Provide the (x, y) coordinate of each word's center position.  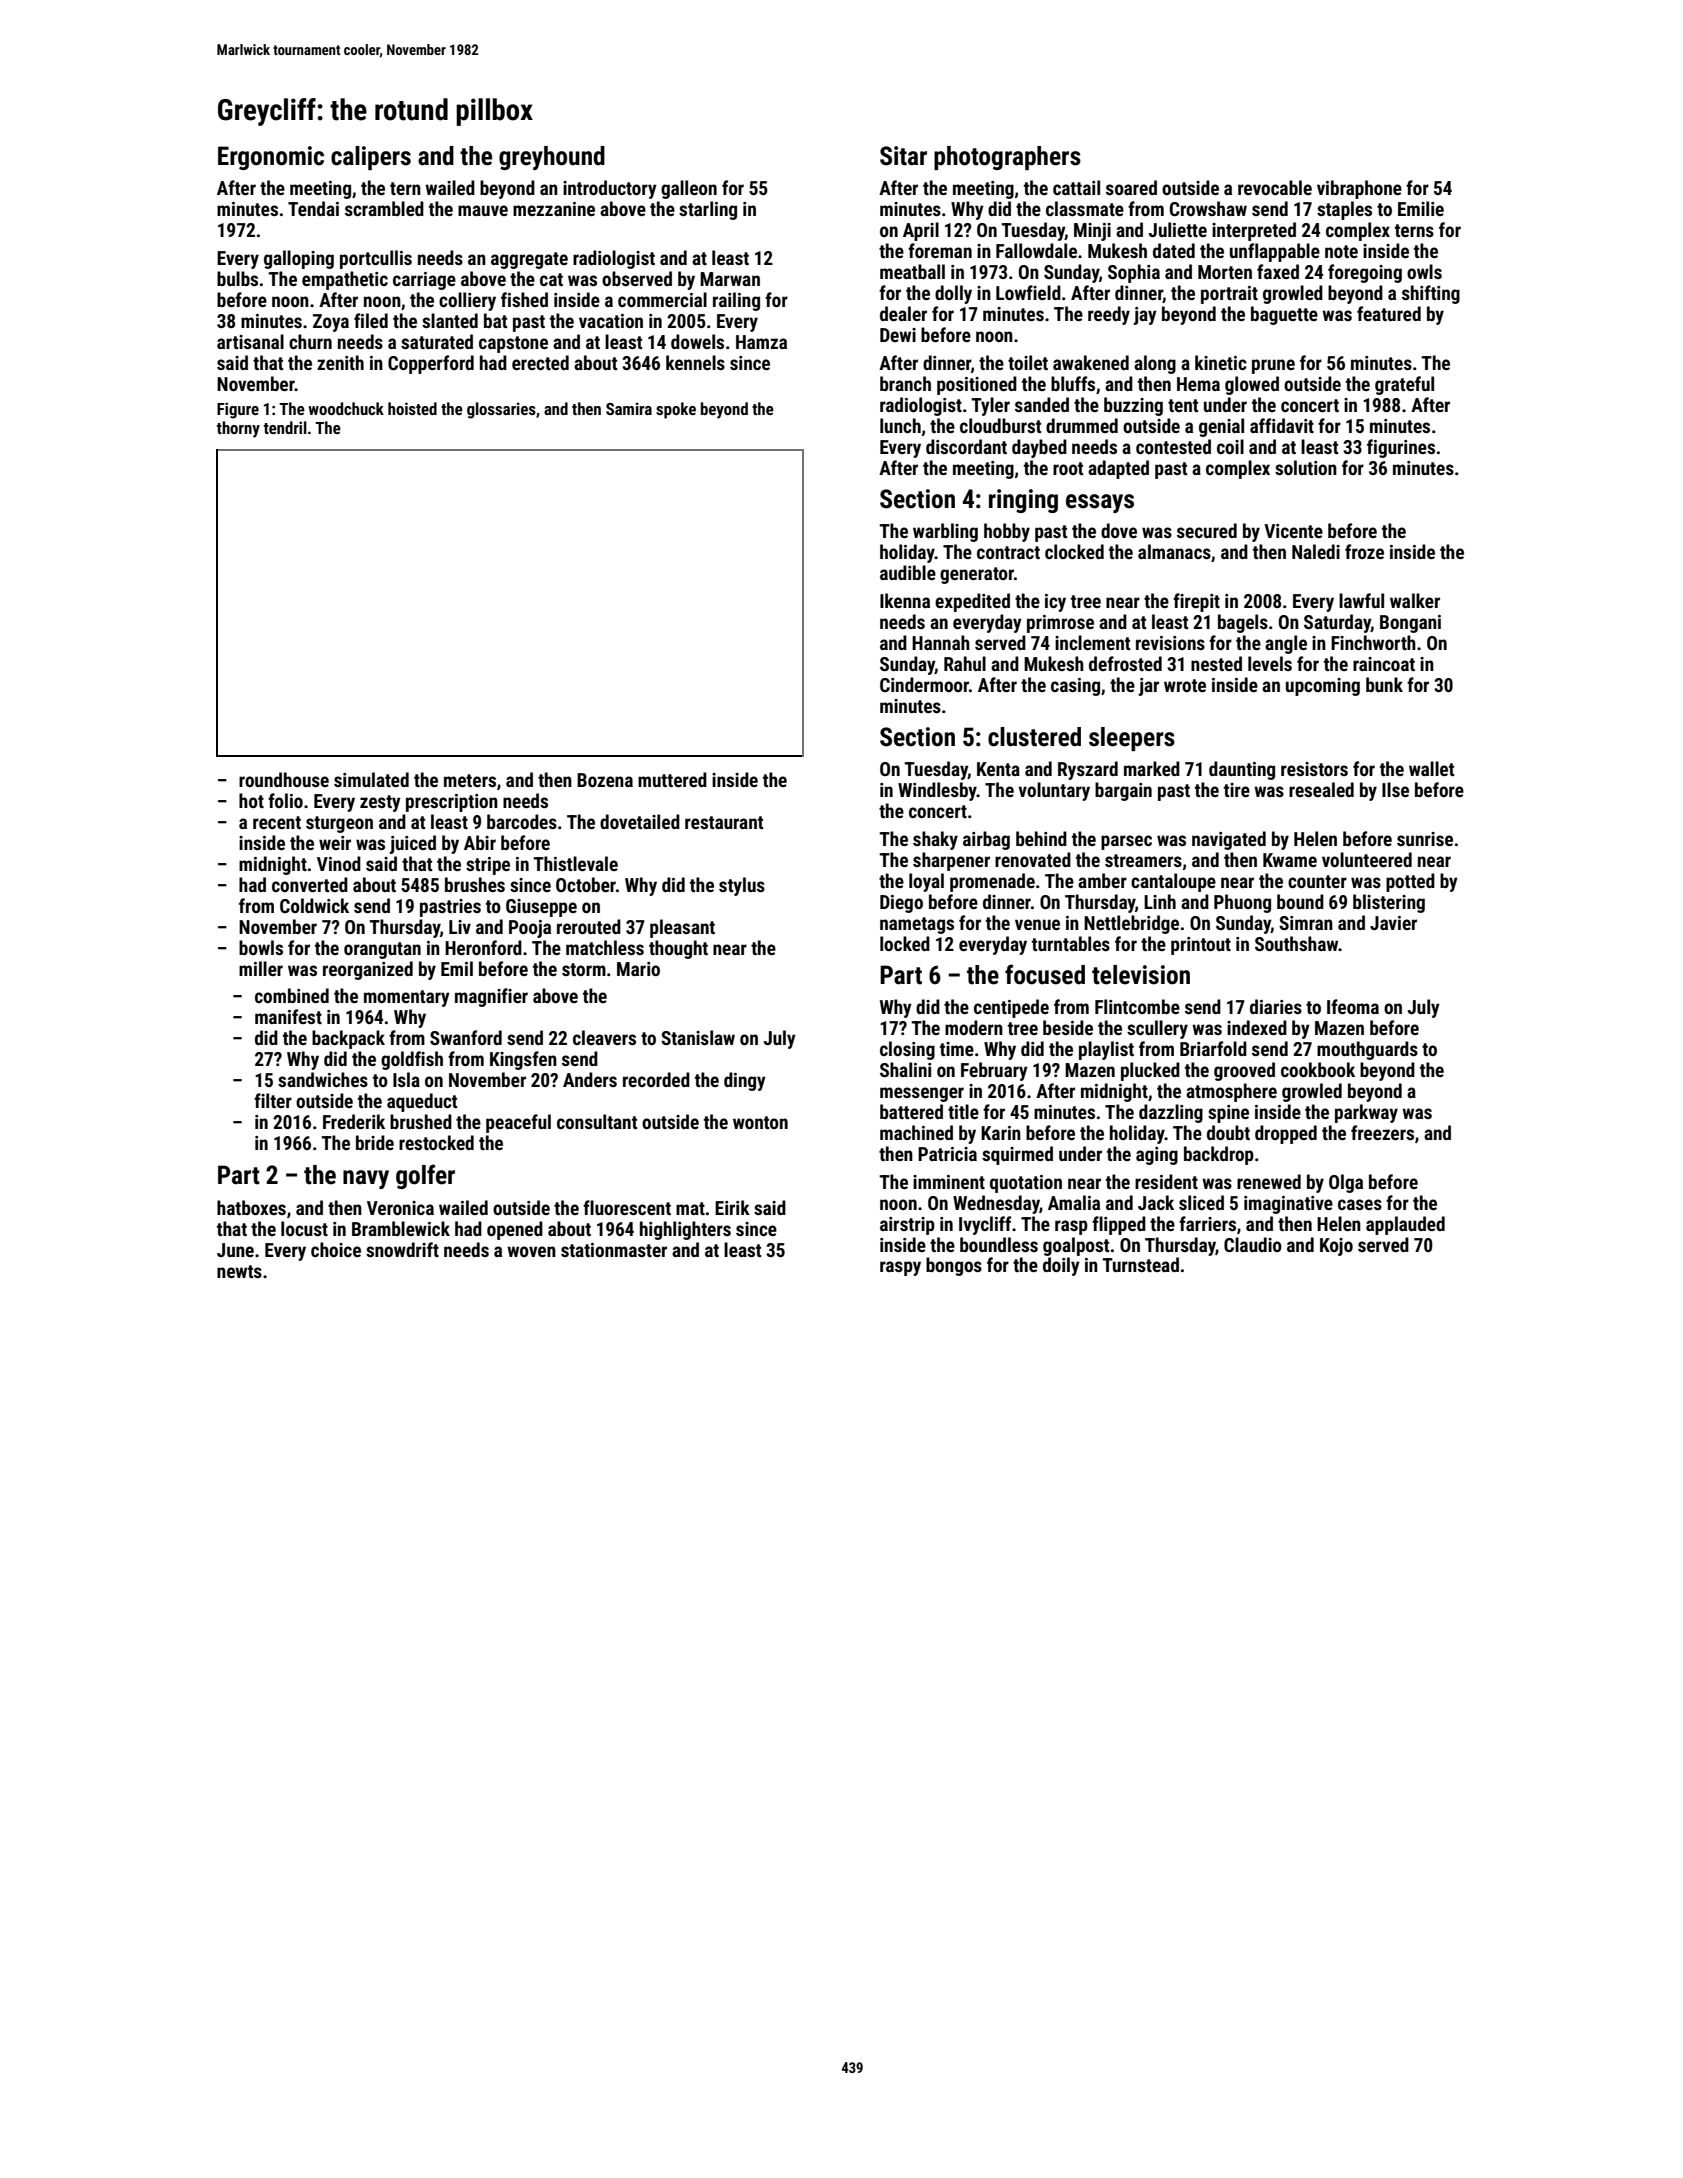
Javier (1393, 923)
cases (1360, 1204)
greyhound (552, 158)
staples (1344, 210)
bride (375, 1142)
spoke (676, 410)
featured (1389, 313)
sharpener (951, 861)
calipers (371, 158)
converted (310, 884)
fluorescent (627, 1207)
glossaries (501, 410)
